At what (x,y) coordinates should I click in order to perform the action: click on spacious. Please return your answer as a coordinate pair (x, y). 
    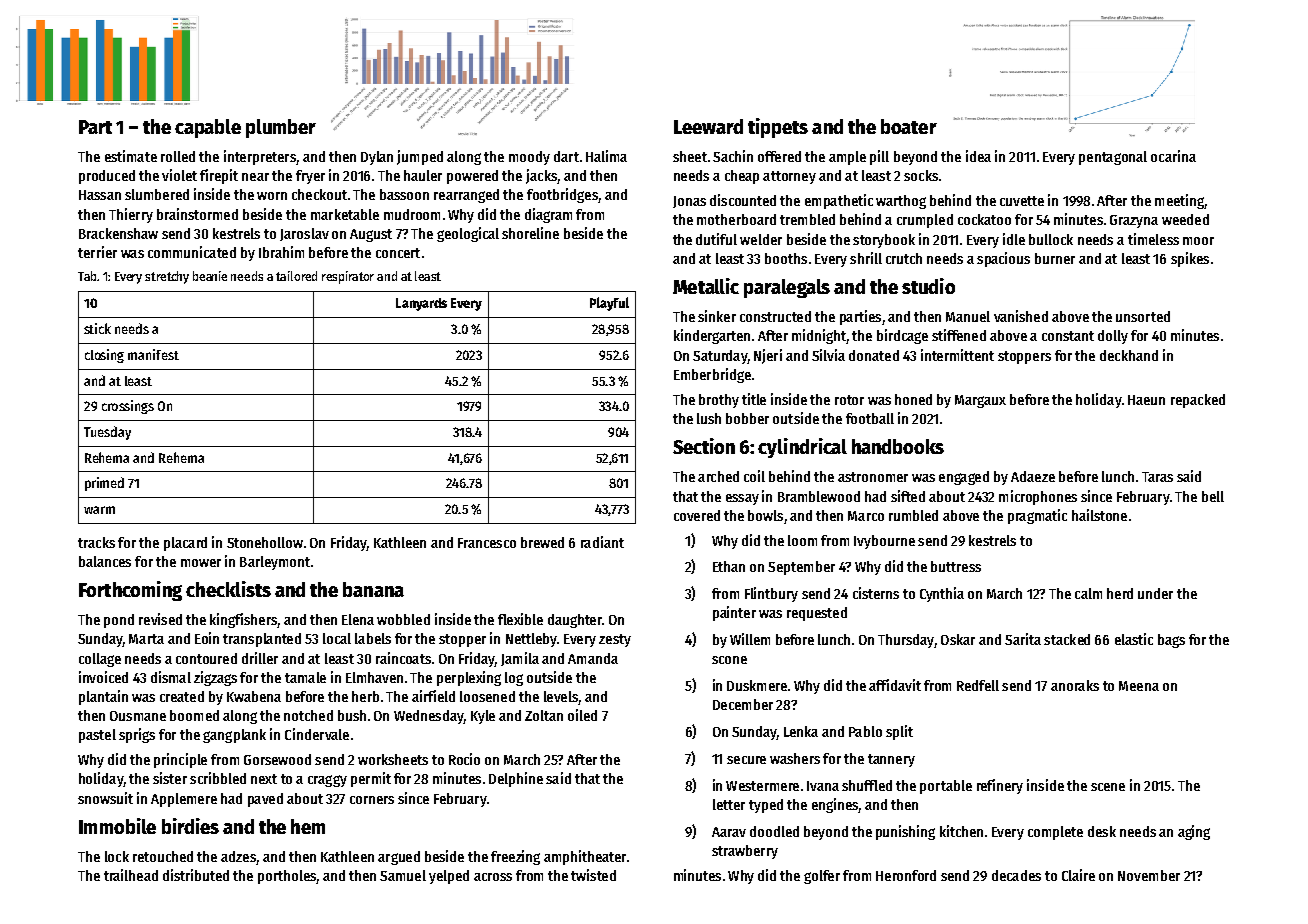
    Looking at the image, I should click on (1003, 259).
